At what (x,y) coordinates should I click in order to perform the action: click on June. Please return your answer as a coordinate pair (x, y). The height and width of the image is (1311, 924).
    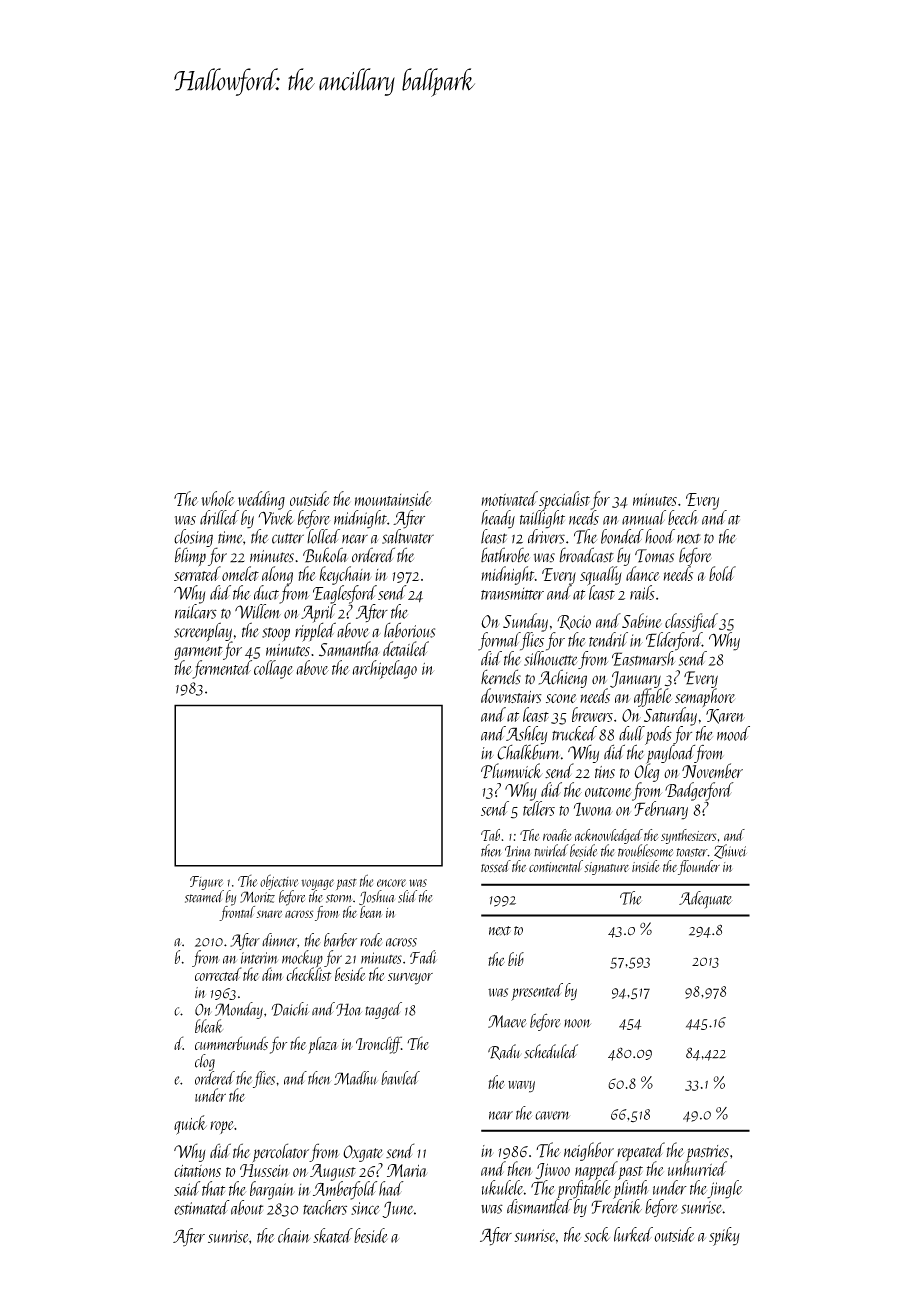
    Looking at the image, I should click on (398, 1209).
